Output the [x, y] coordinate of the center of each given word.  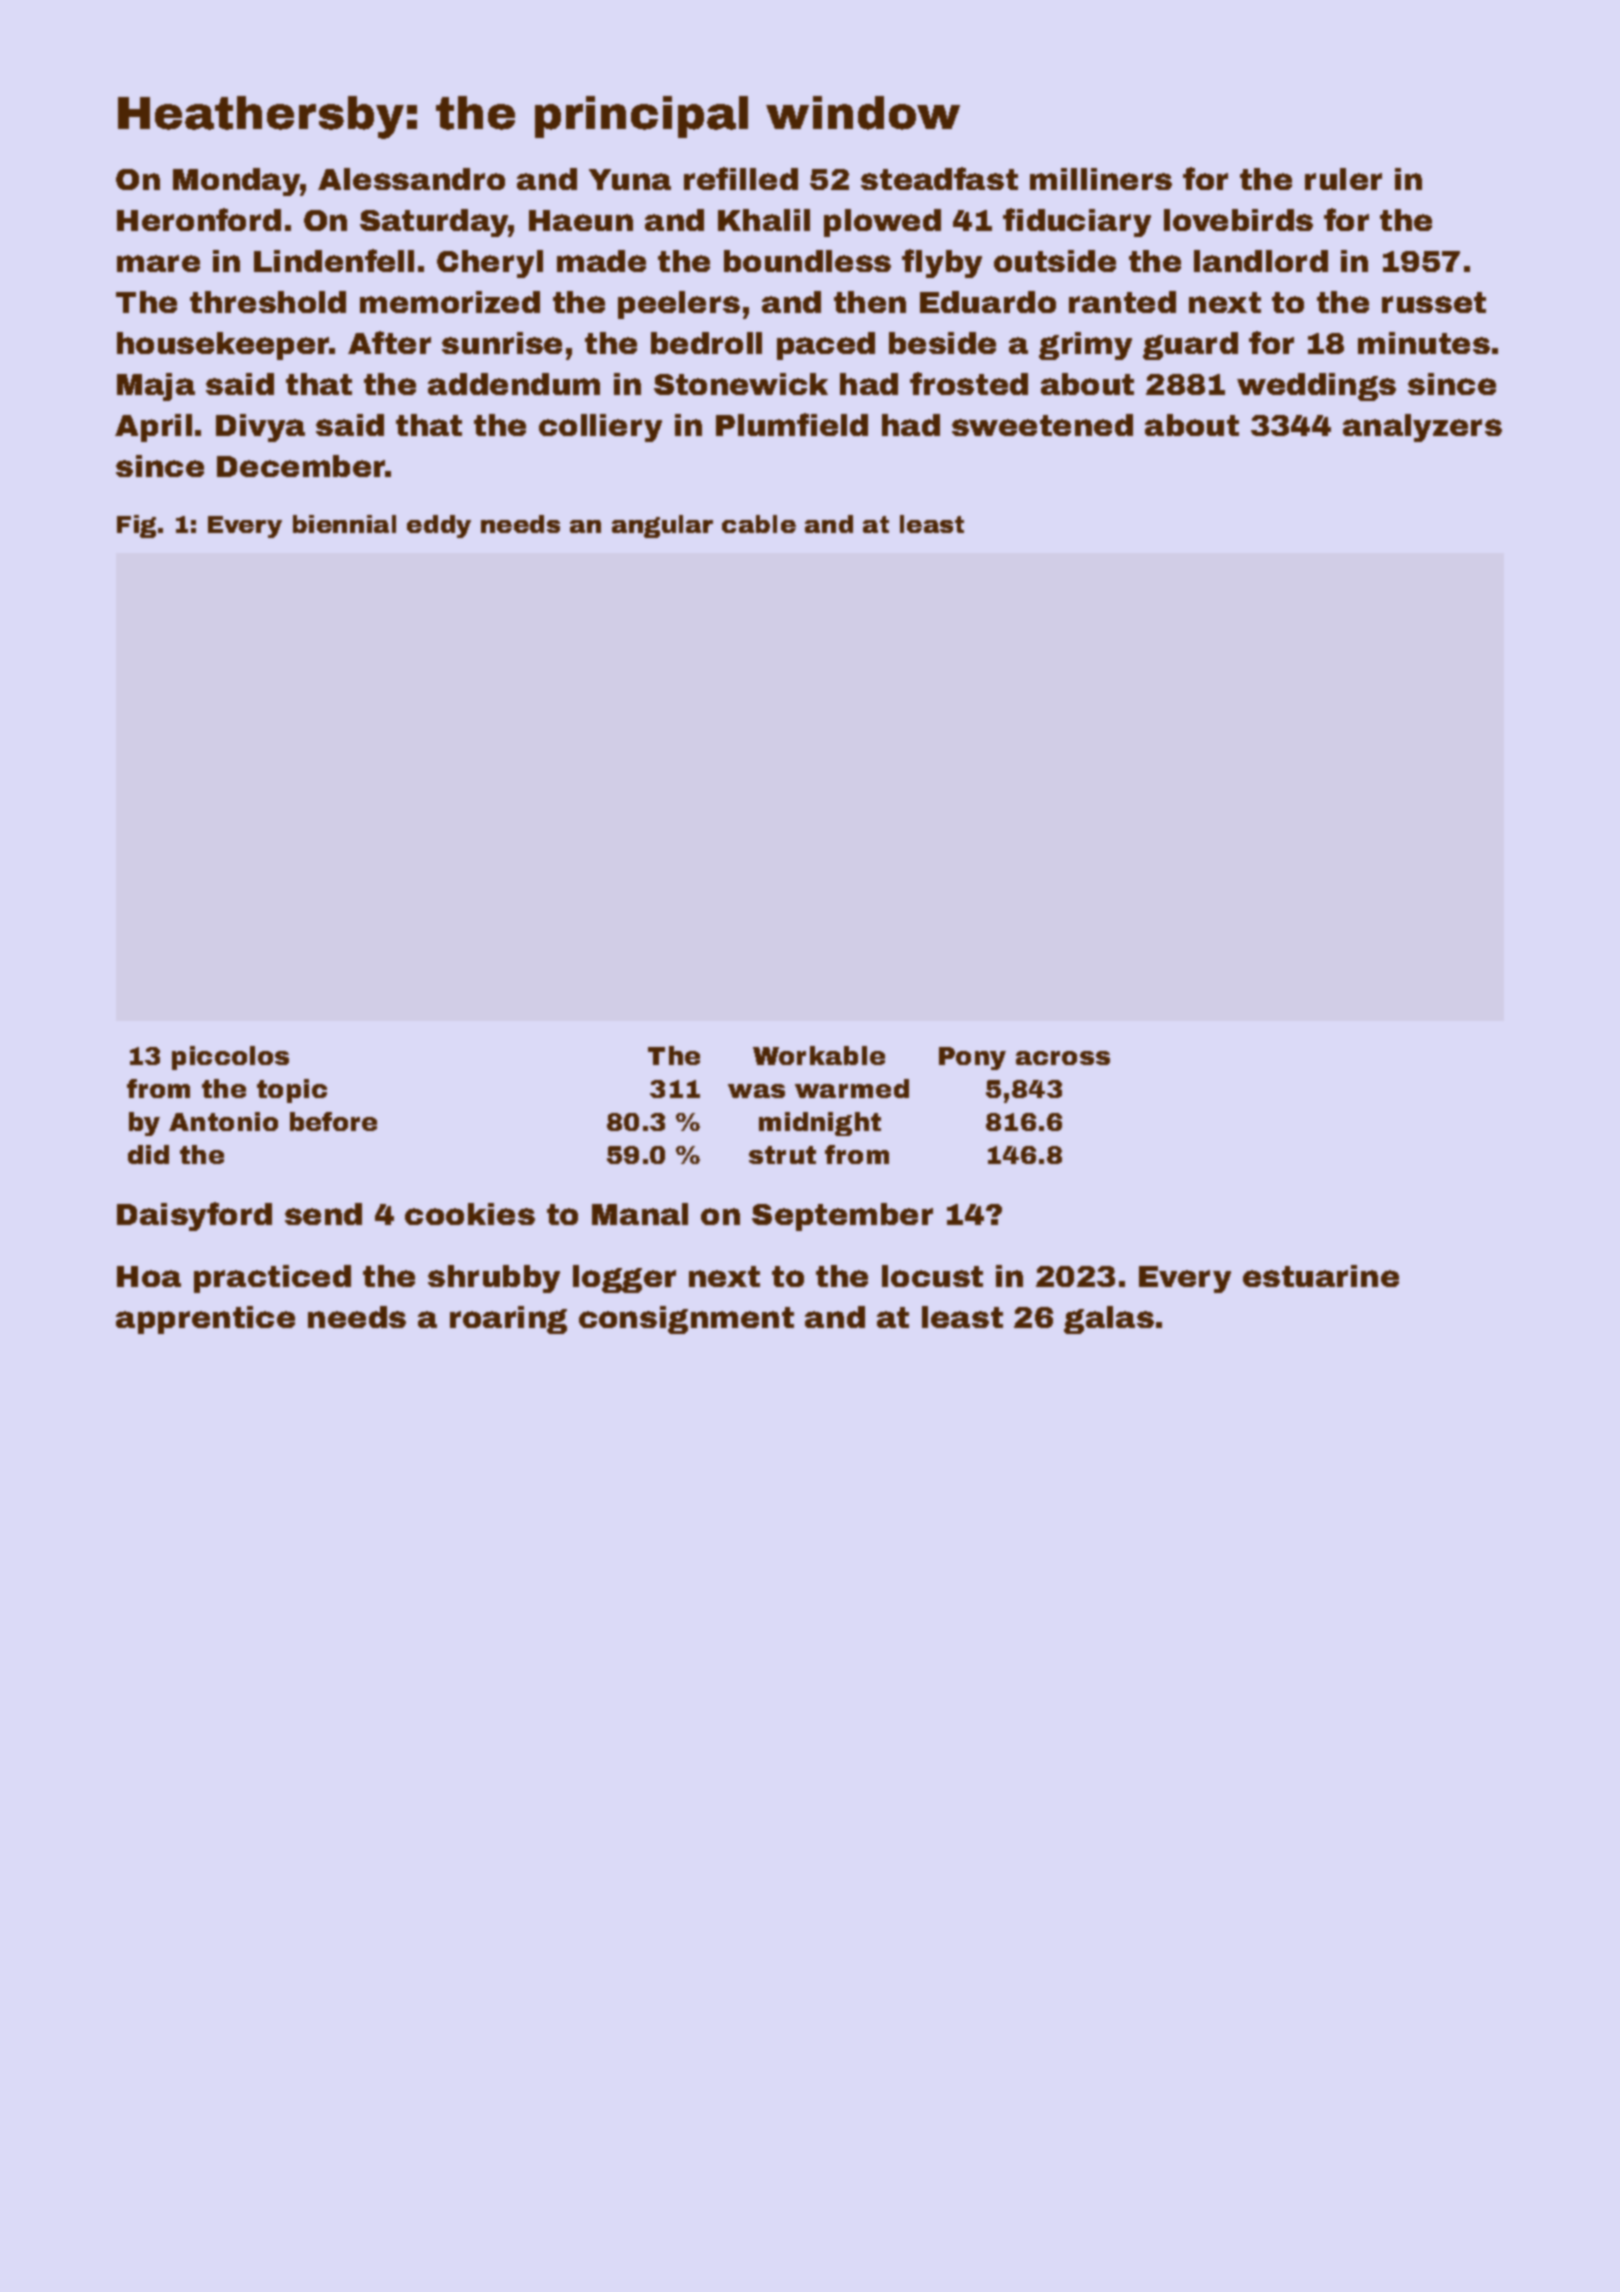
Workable [819, 1055]
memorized [450, 302]
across [1063, 1058]
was [756, 1091]
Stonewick [741, 384]
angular [662, 526]
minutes [1424, 343]
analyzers [1422, 428]
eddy [439, 526]
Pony [972, 1058]
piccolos [230, 1058]
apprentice [205, 1320]
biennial [344, 524]
